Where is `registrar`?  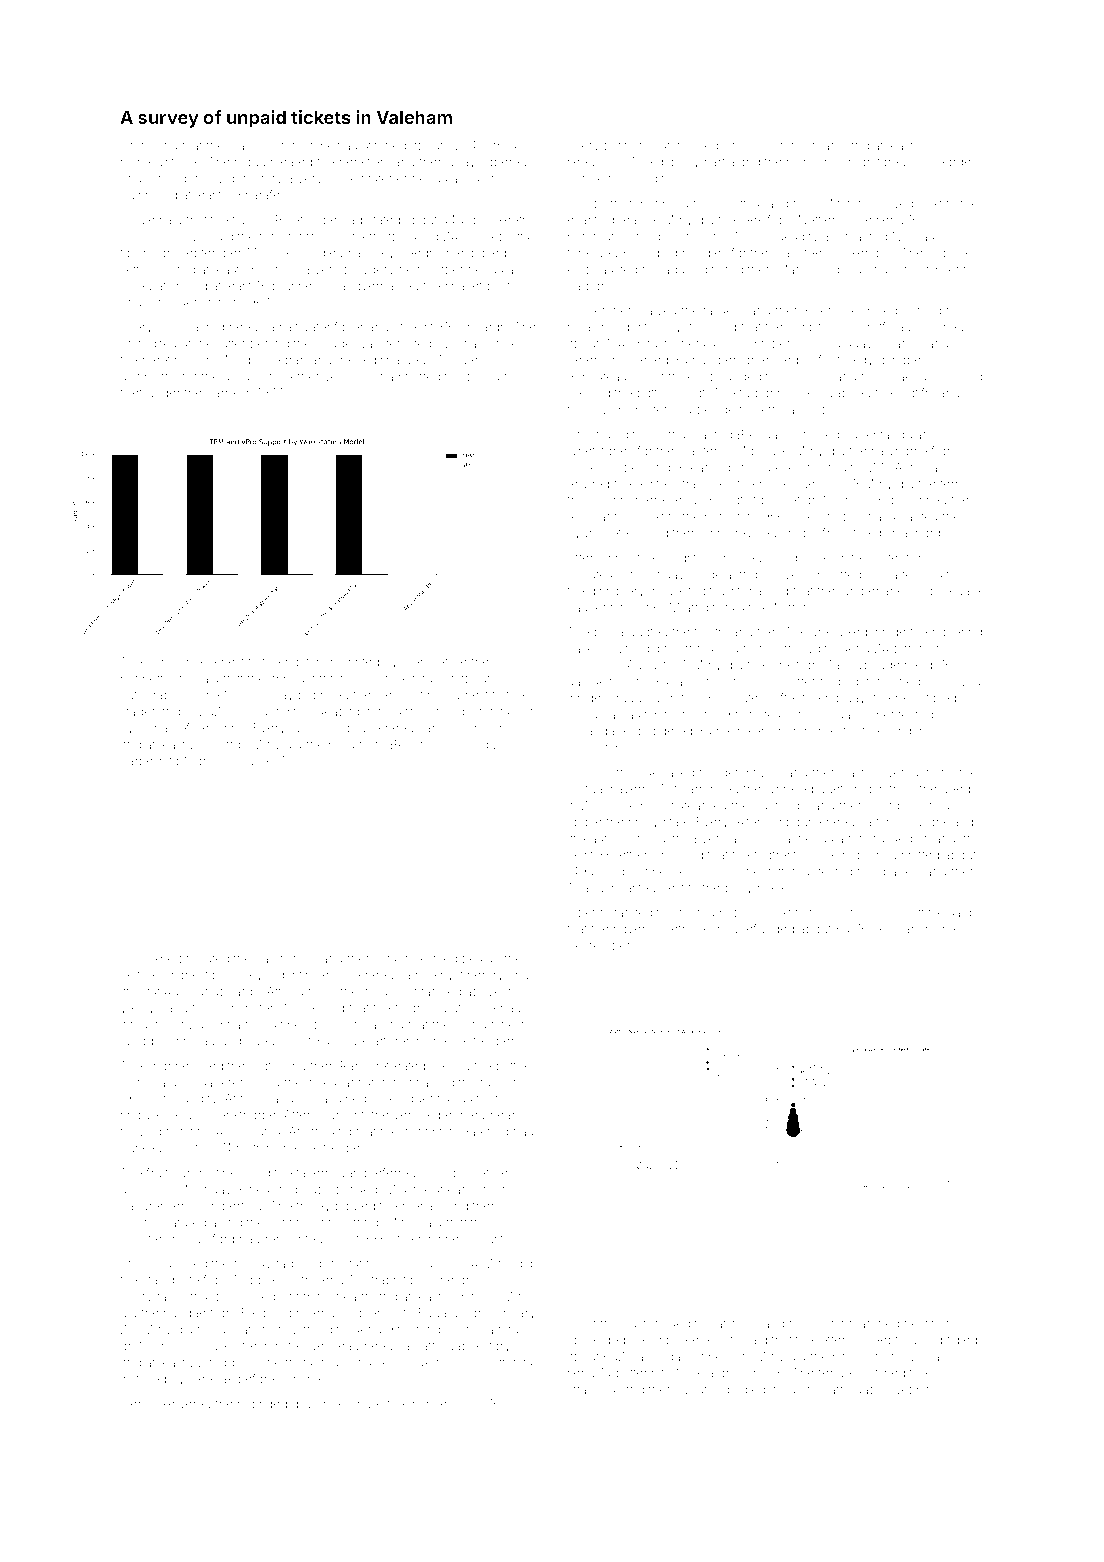
registrar is located at coordinates (662, 147).
